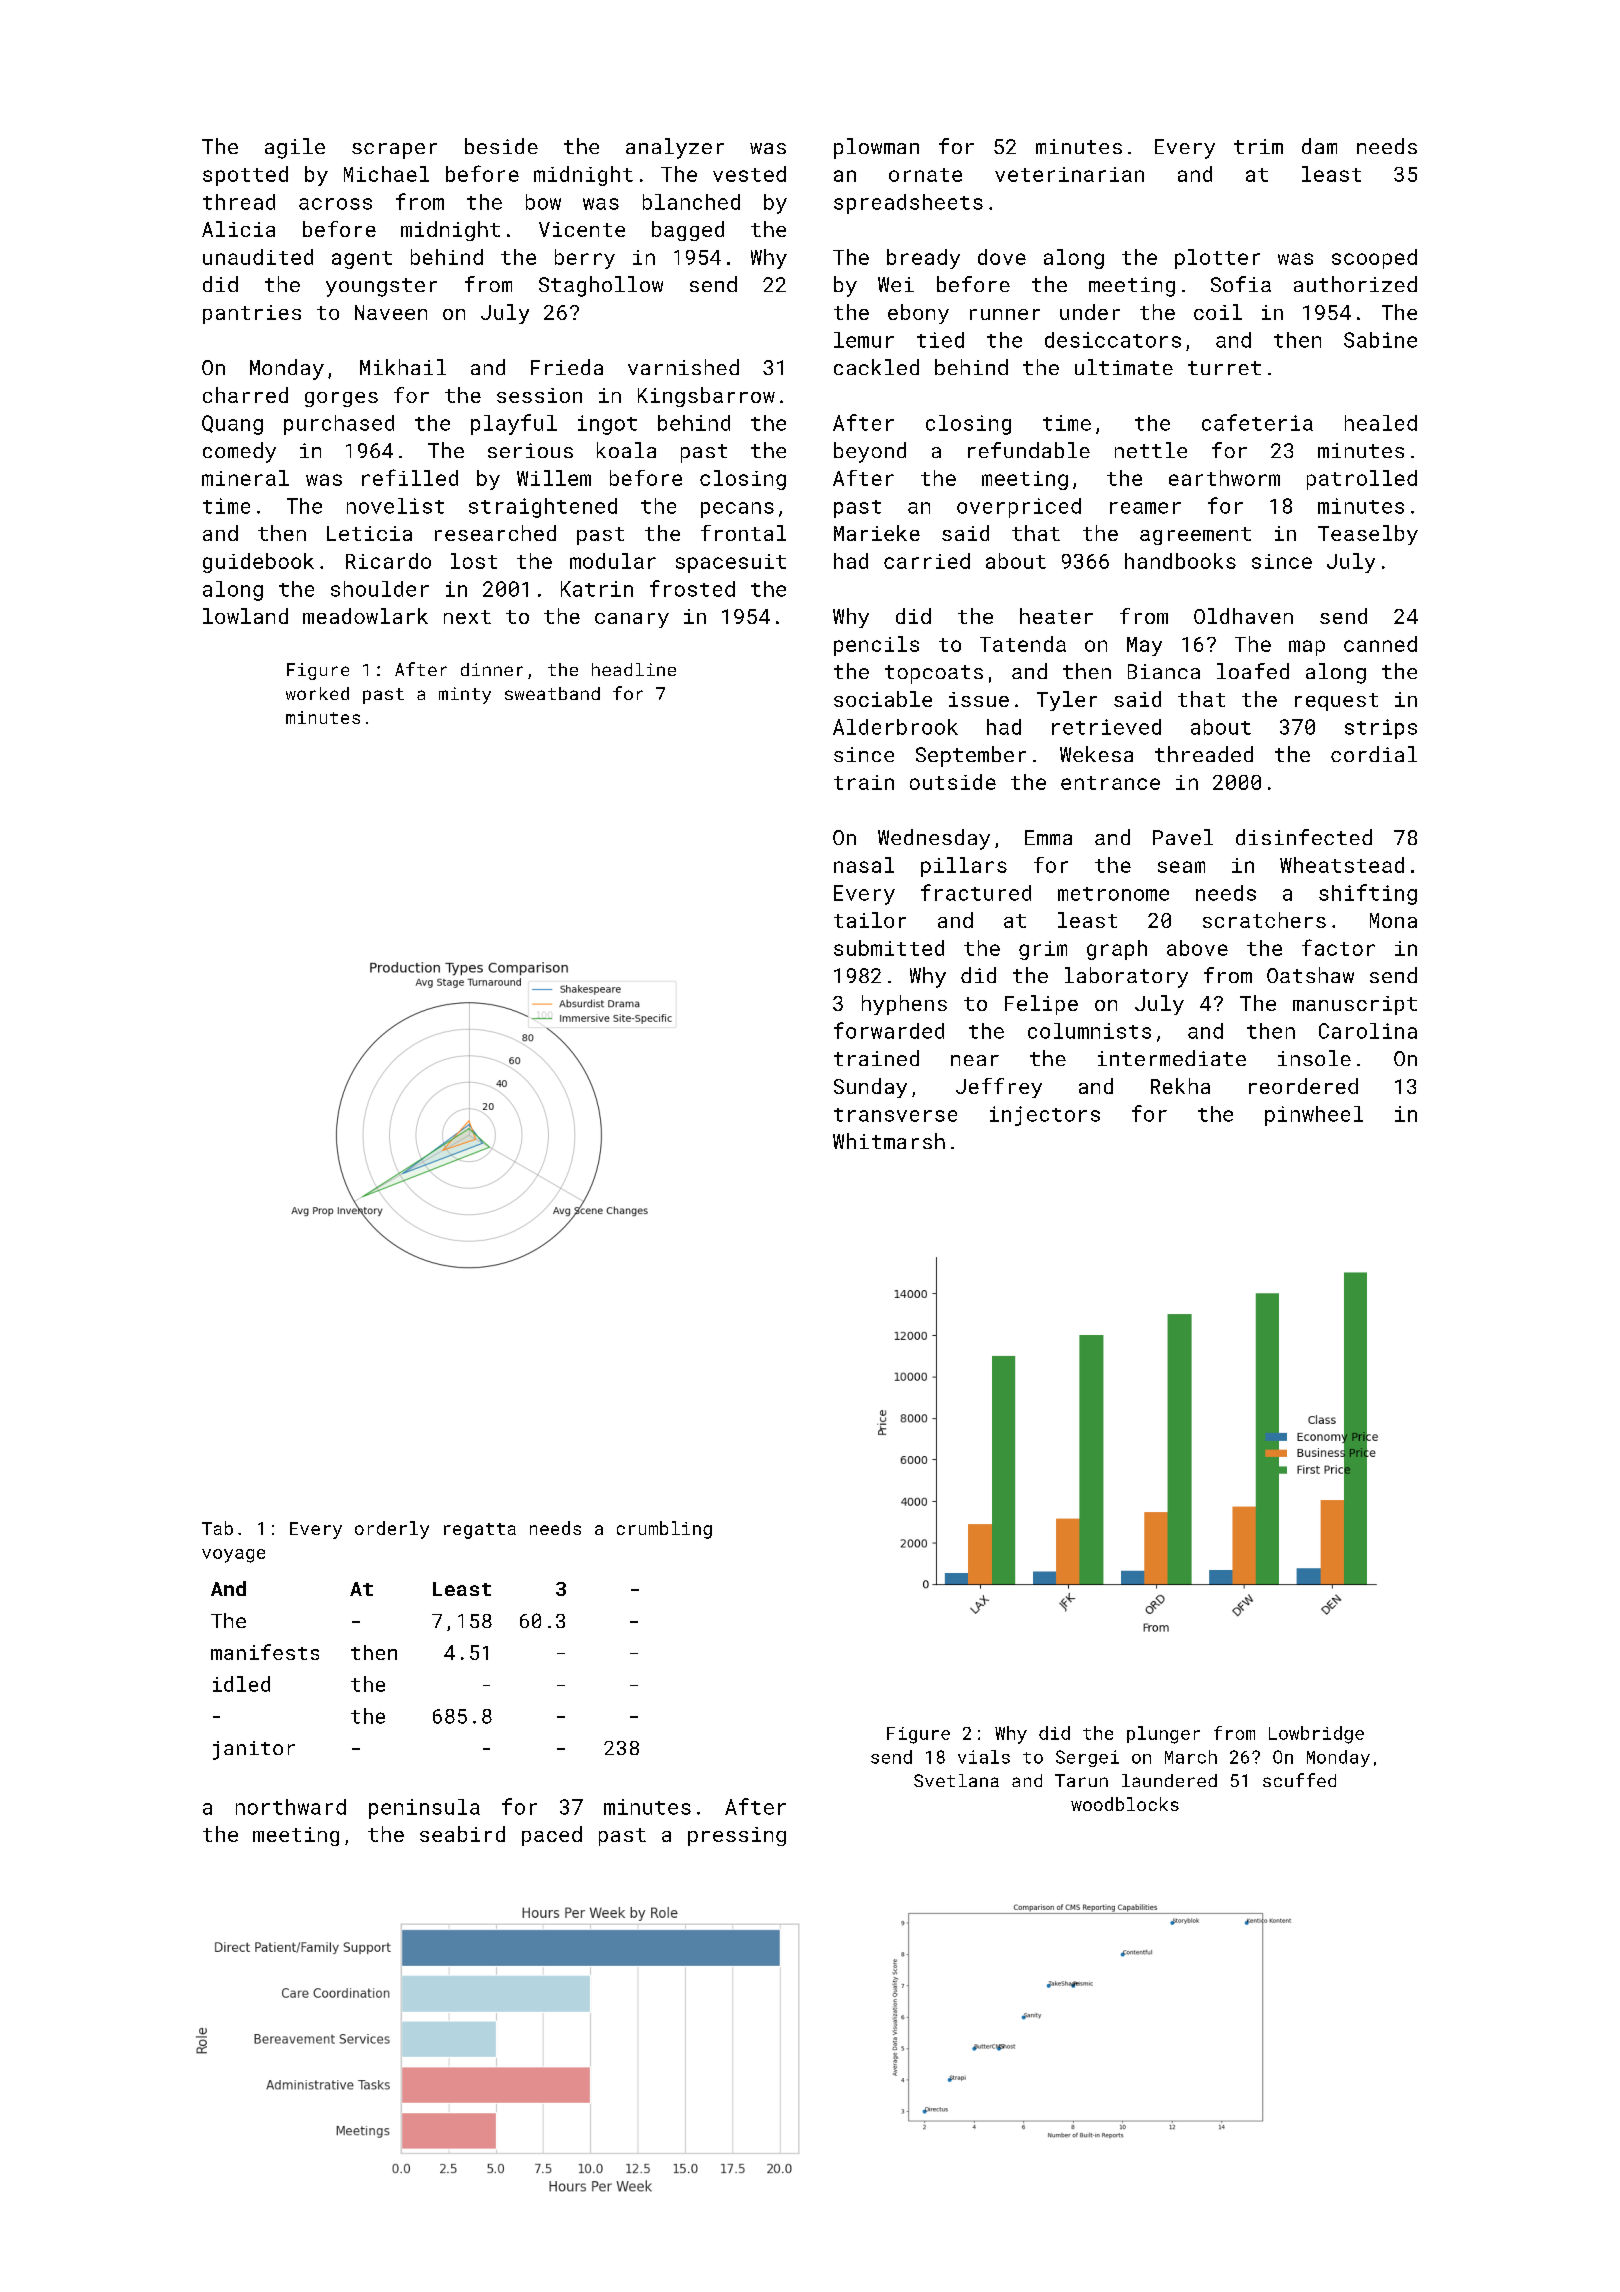 The height and width of the screenshot is (2292, 1620). Describe the element at coordinates (1316, 1735) in the screenshot. I see `Lowbridge` at that location.
